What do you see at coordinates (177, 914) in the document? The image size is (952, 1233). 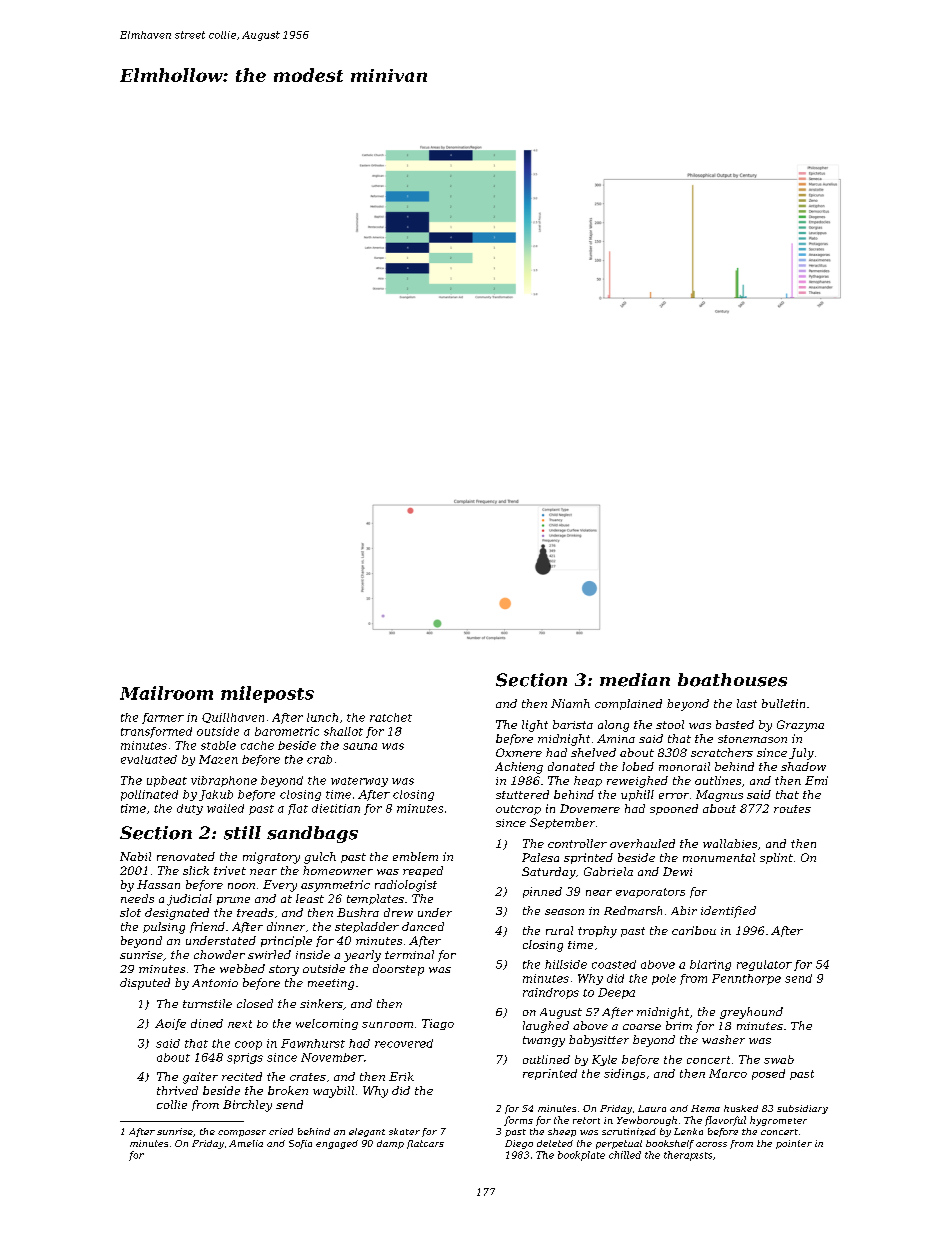 I see `designated` at bounding box center [177, 914].
